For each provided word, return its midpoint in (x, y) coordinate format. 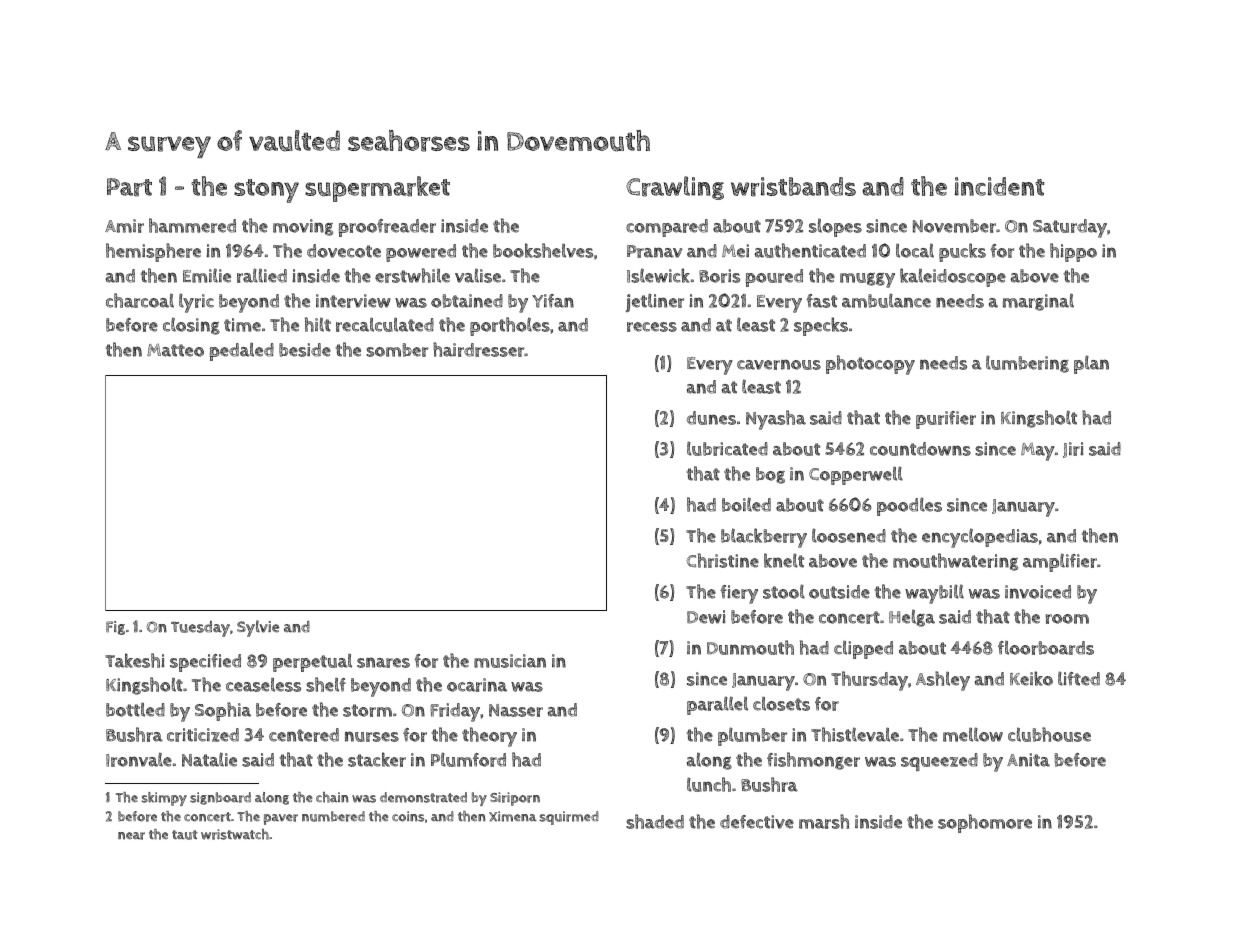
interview (353, 301)
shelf (326, 684)
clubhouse (1049, 734)
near (131, 836)
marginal (1038, 302)
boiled (746, 504)
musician (510, 661)
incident (999, 186)
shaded (655, 821)
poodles (909, 506)
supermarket (377, 189)
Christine (722, 560)
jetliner (655, 302)
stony (266, 191)
